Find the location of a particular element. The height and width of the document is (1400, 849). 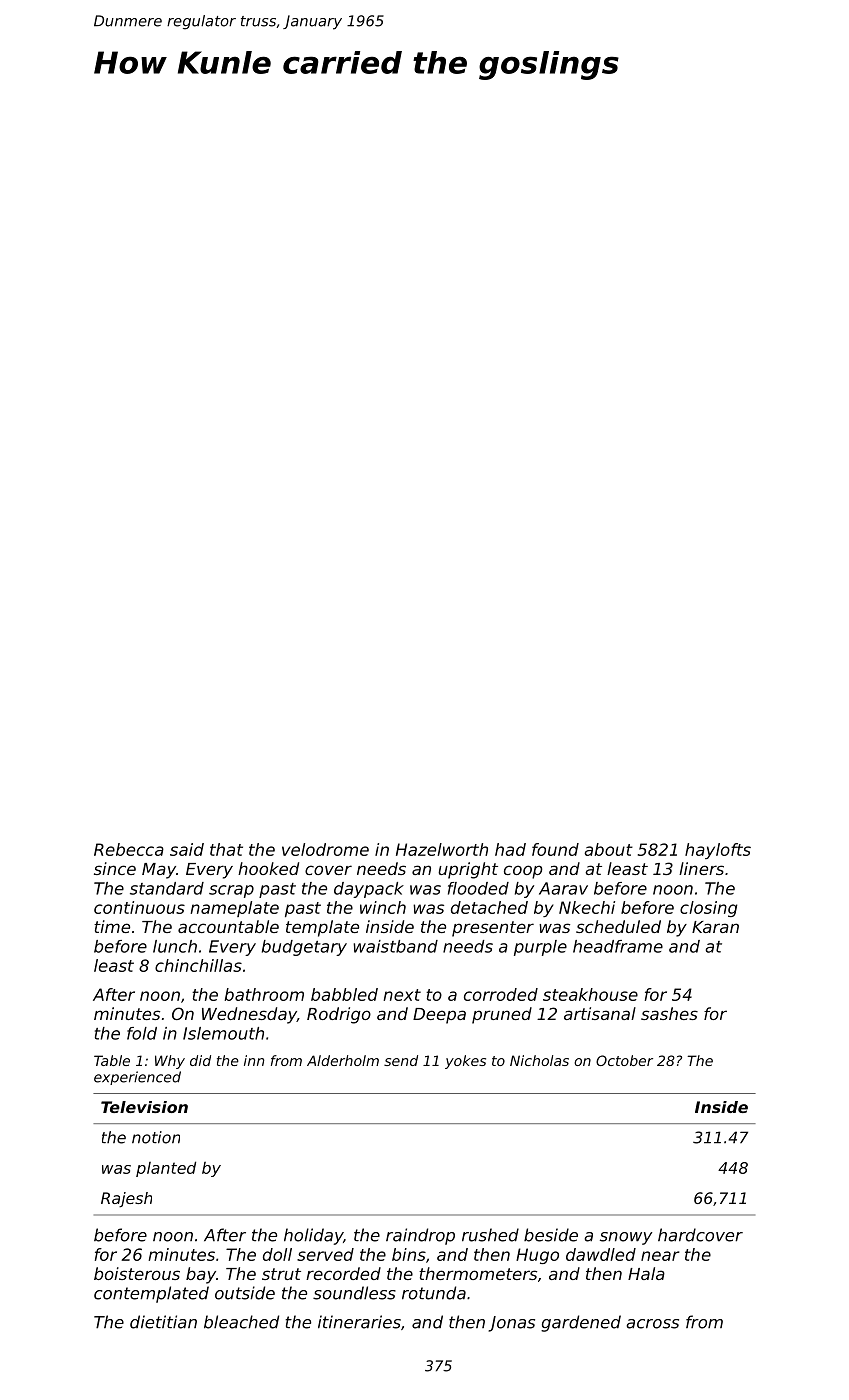

dietitian is located at coordinates (163, 1322).
